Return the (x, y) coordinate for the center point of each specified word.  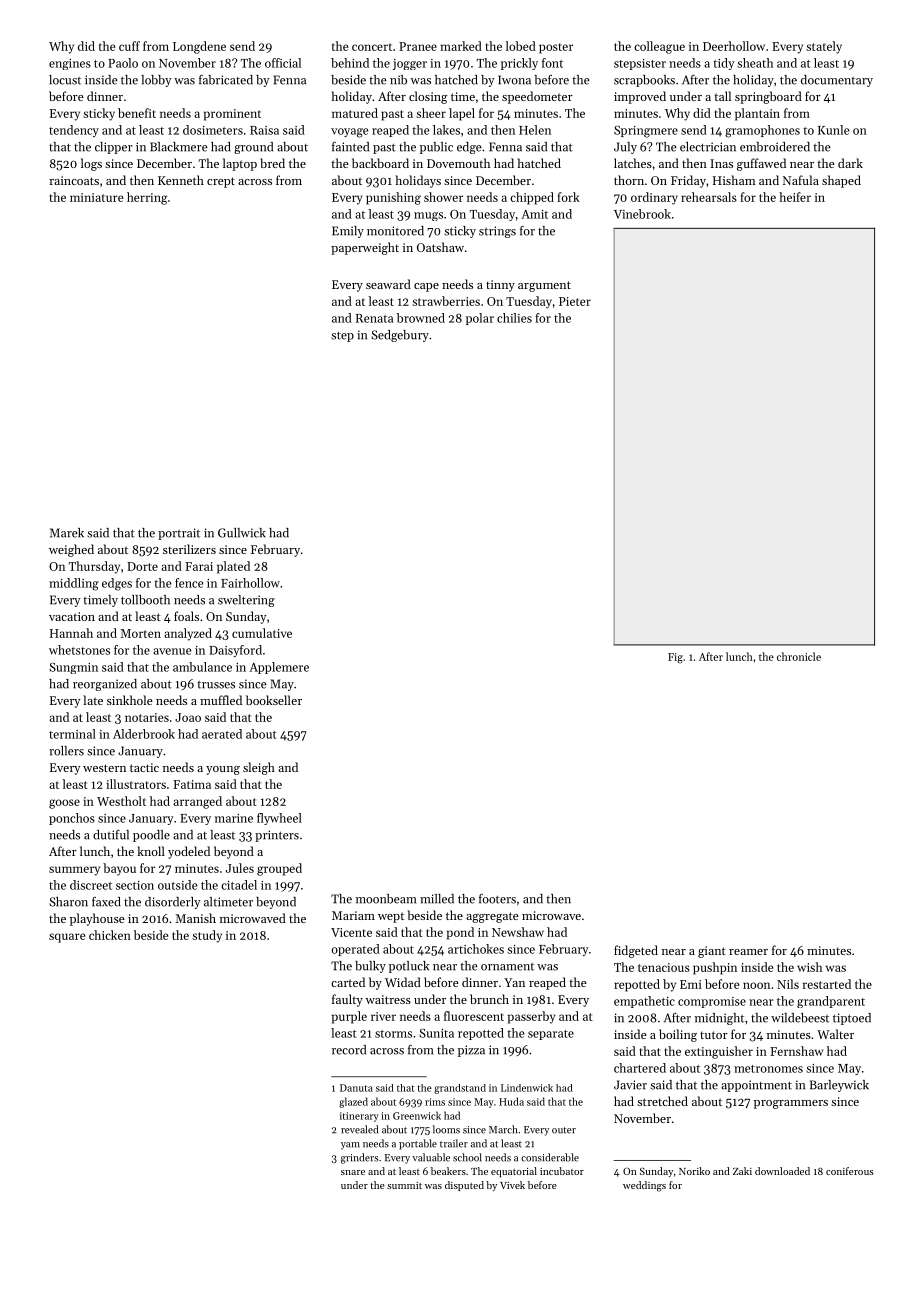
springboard (768, 97)
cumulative (262, 633)
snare (353, 1172)
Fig (675, 658)
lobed (521, 46)
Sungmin (73, 668)
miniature (96, 197)
